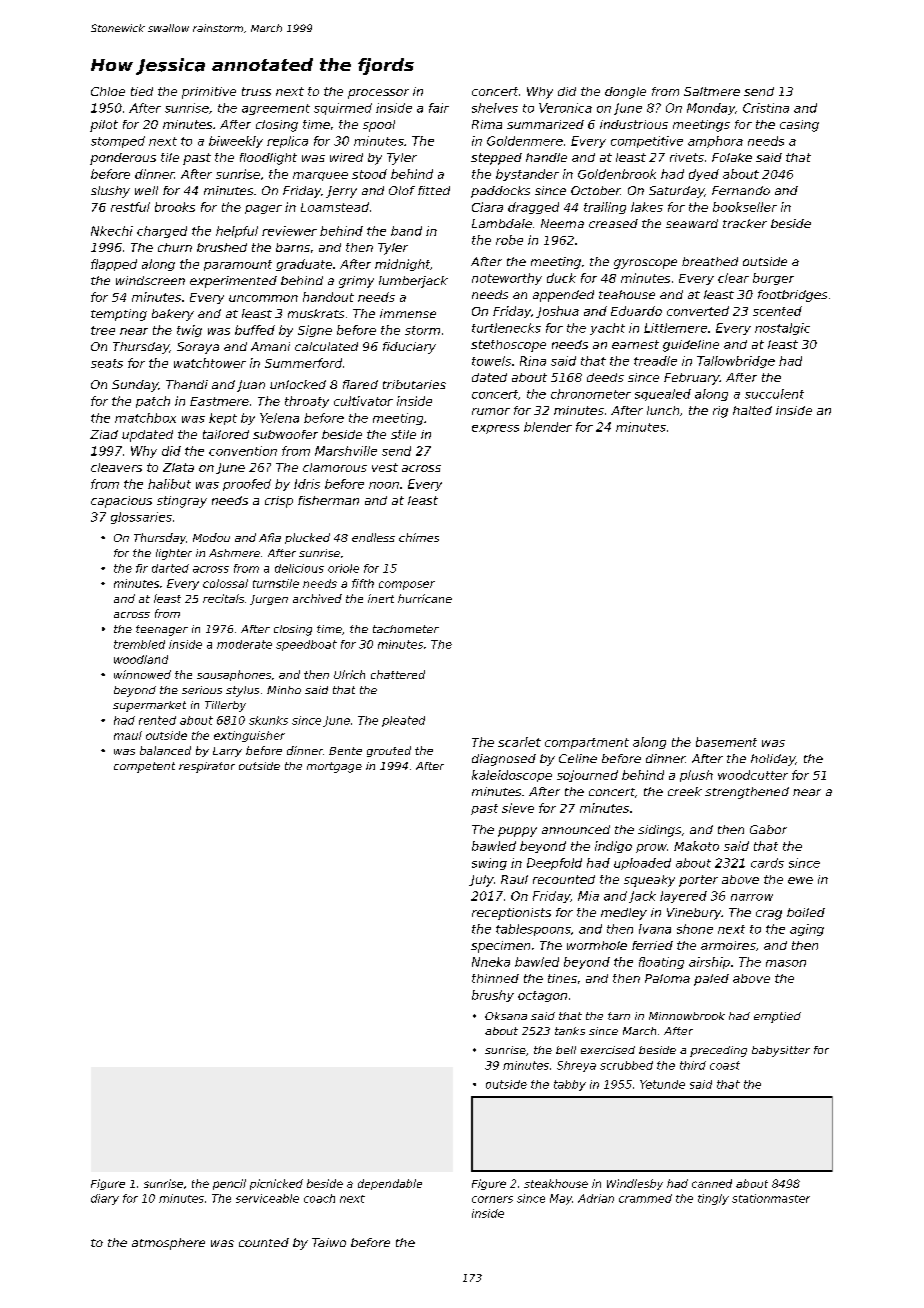  I want to click on tree, so click(103, 330).
